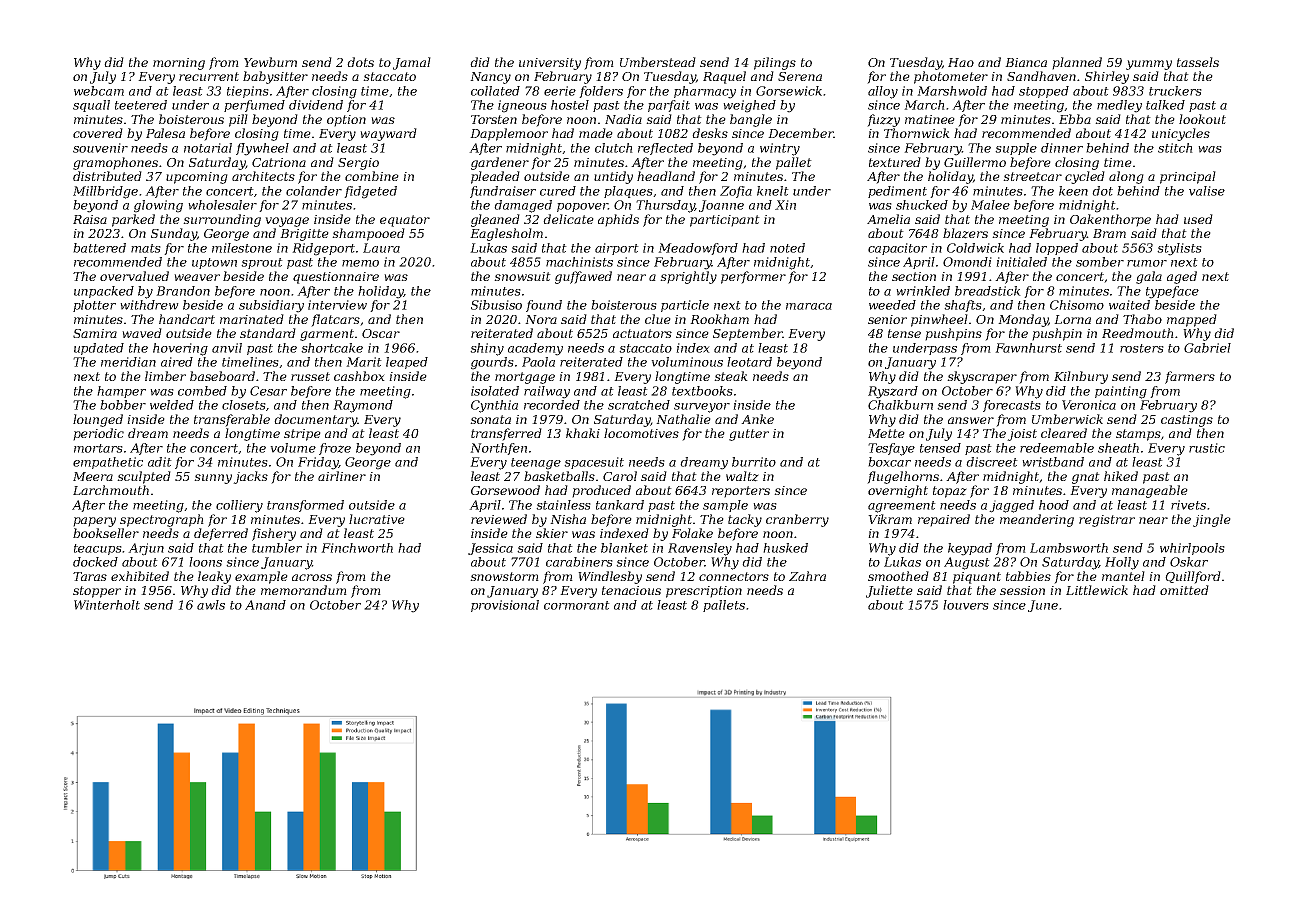  What do you see at coordinates (742, 476) in the screenshot?
I see `waltz` at bounding box center [742, 476].
